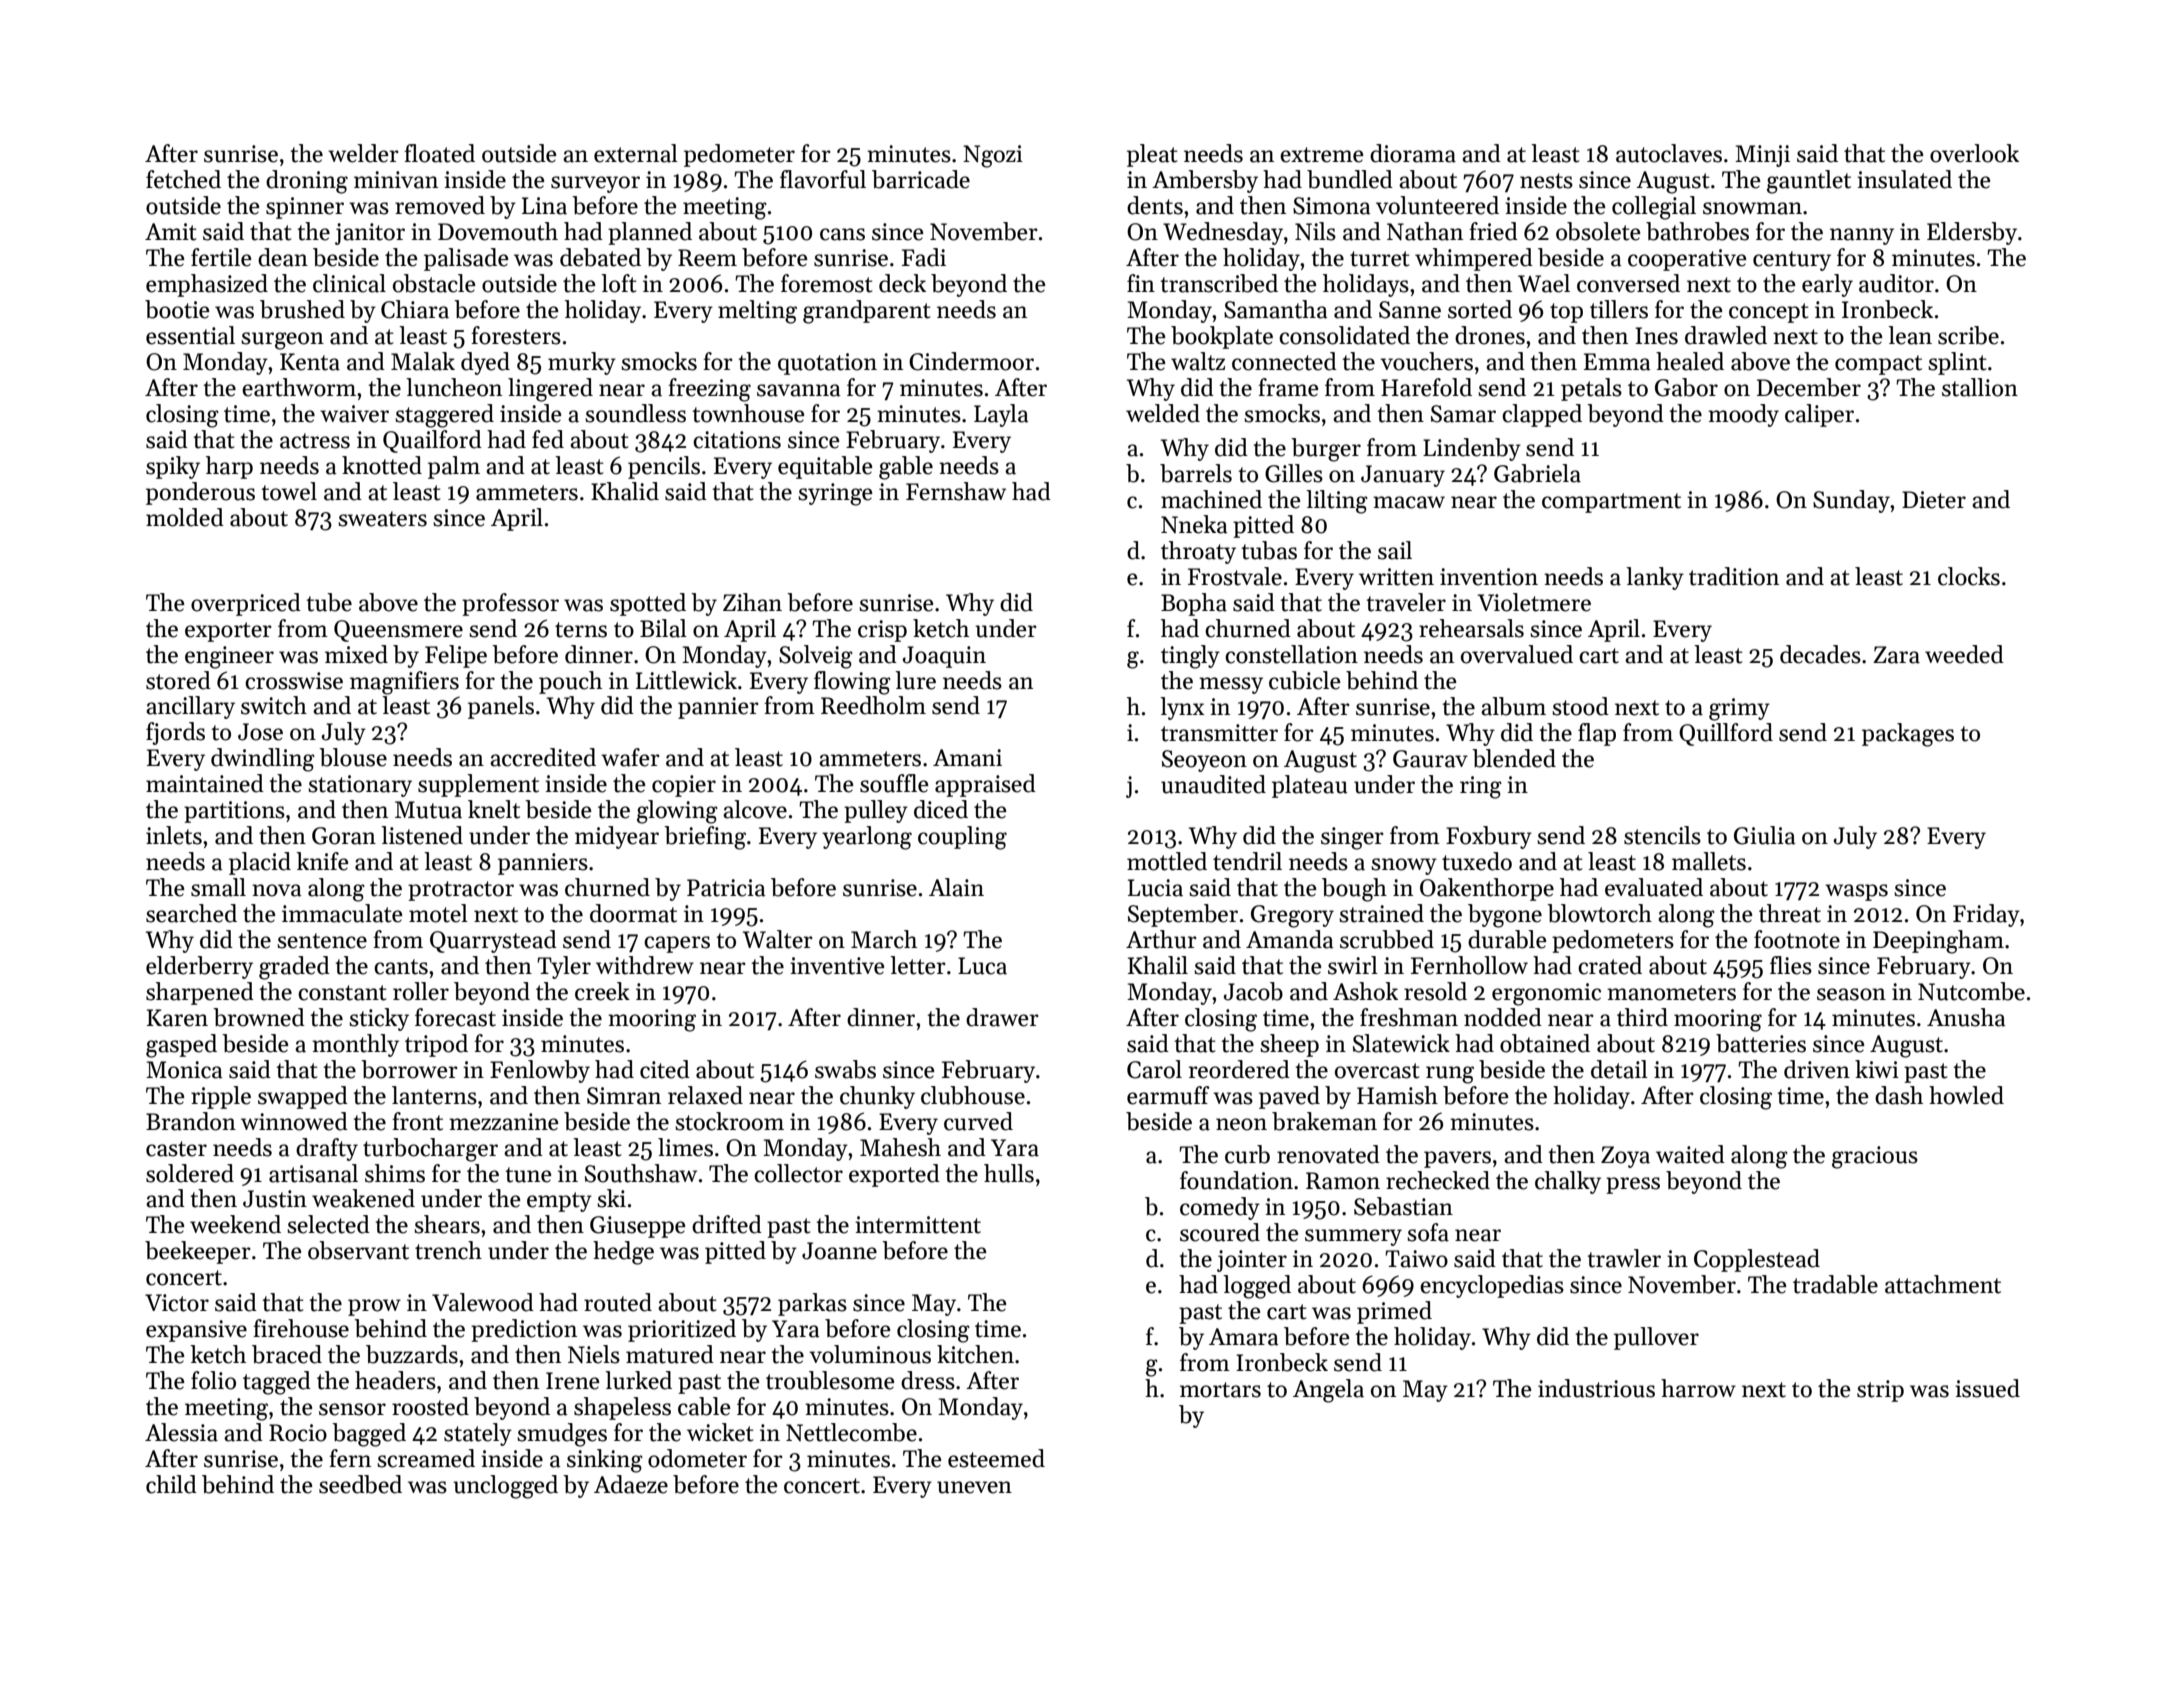 Image resolution: width=2178 pixels, height=1683 pixels. What do you see at coordinates (363, 153) in the screenshot?
I see `welder` at bounding box center [363, 153].
